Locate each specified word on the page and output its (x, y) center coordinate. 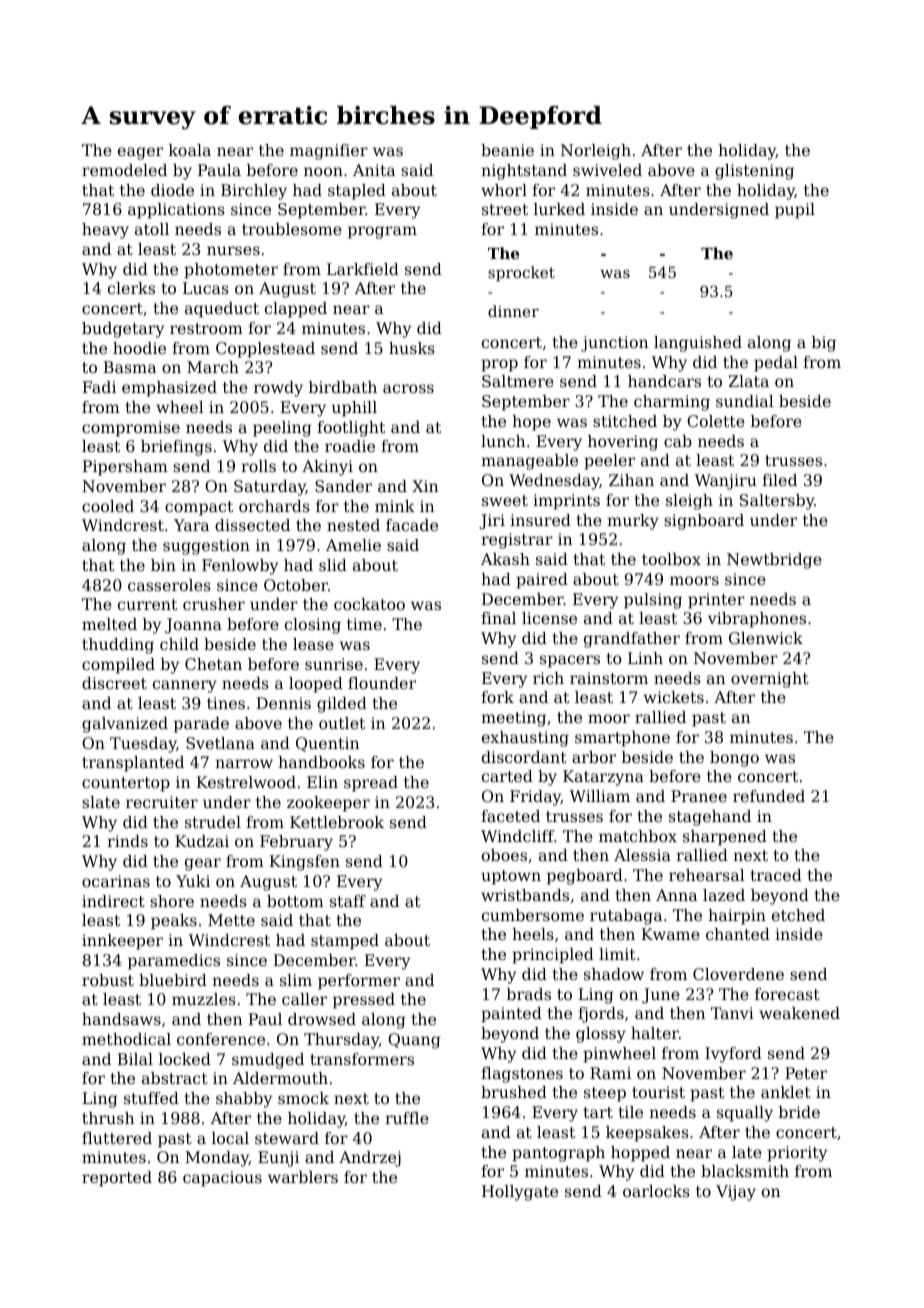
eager (140, 153)
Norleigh (596, 152)
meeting (513, 719)
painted (511, 1015)
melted (109, 624)
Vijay (736, 1193)
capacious (222, 1179)
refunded (769, 796)
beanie (507, 150)
